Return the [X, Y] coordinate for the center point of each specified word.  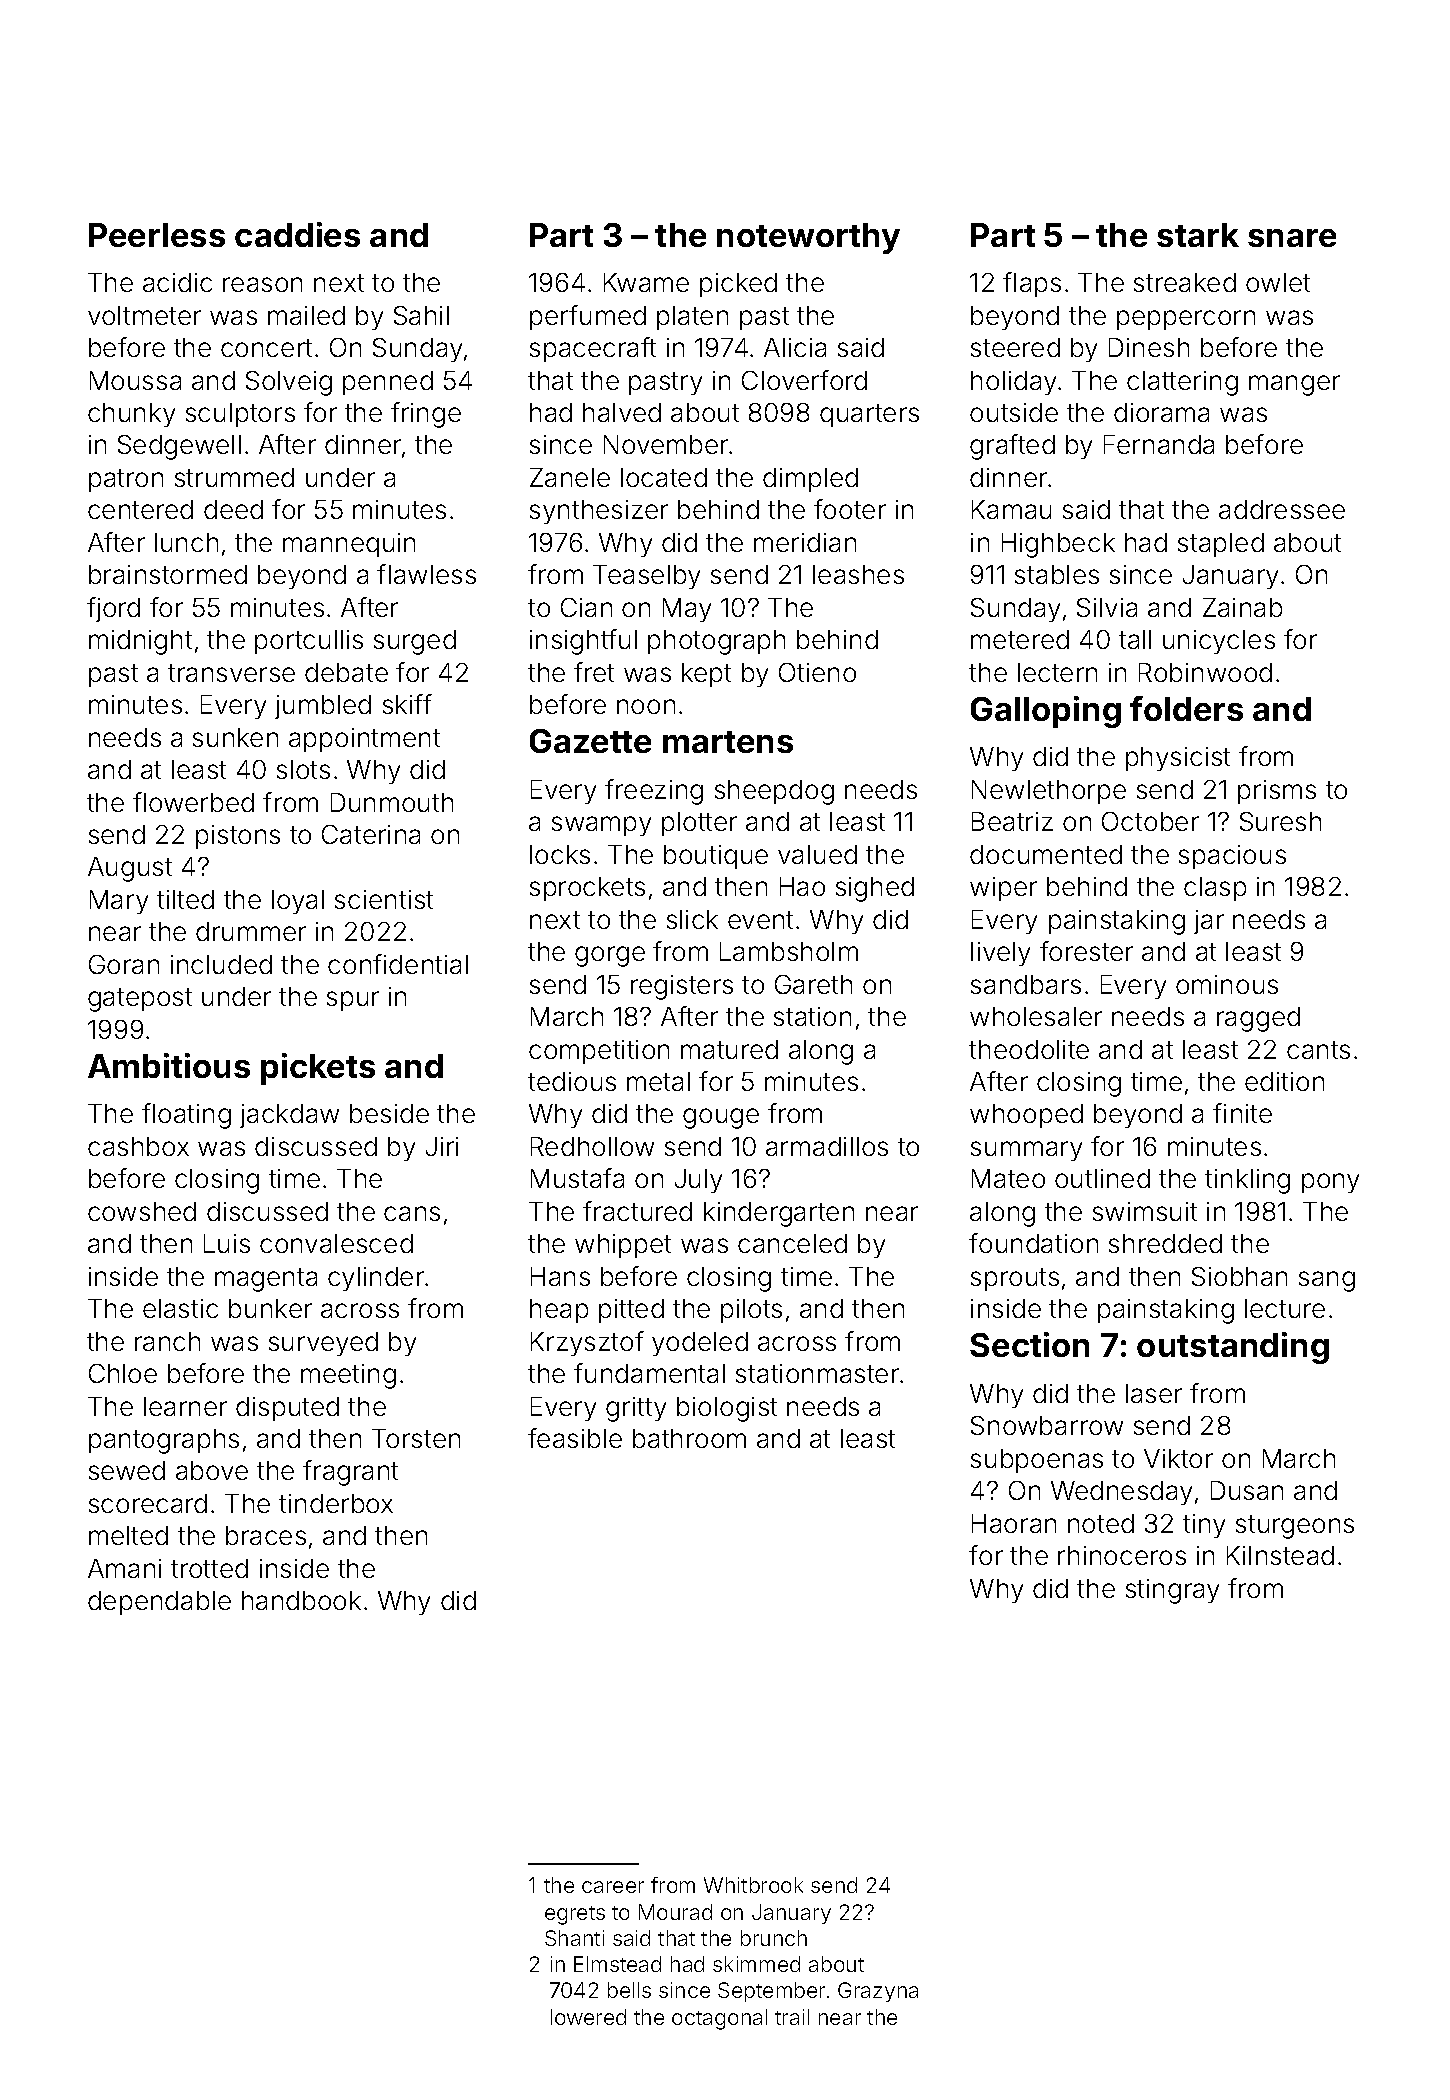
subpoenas [1037, 1461]
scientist [384, 899]
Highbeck [1058, 545]
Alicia [795, 347]
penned [388, 383]
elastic [180, 1308]
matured [729, 1049]
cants [1318, 1050]
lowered [588, 2017]
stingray [1172, 1591]
